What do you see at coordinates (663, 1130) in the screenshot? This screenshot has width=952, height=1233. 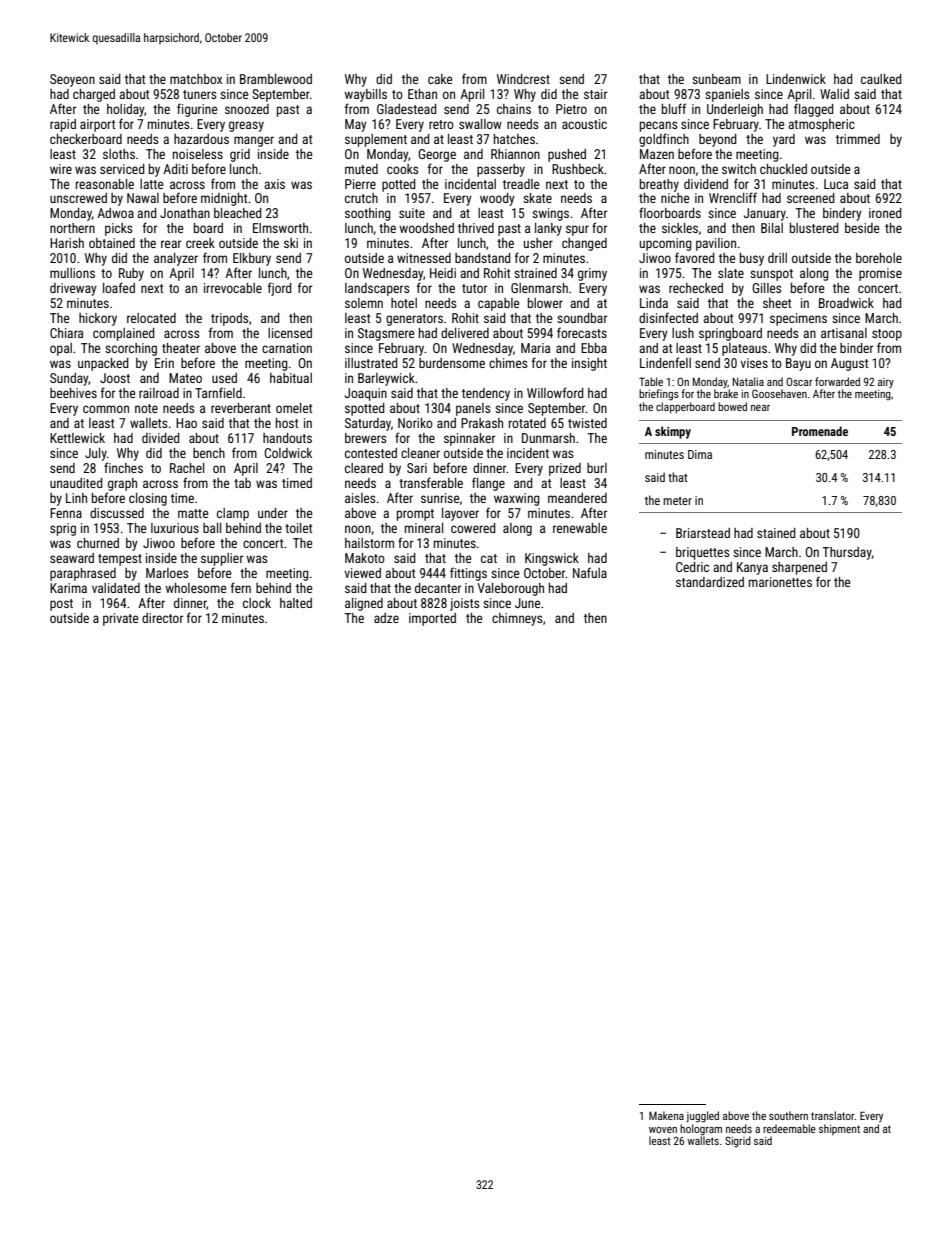 I see `woven` at bounding box center [663, 1130].
